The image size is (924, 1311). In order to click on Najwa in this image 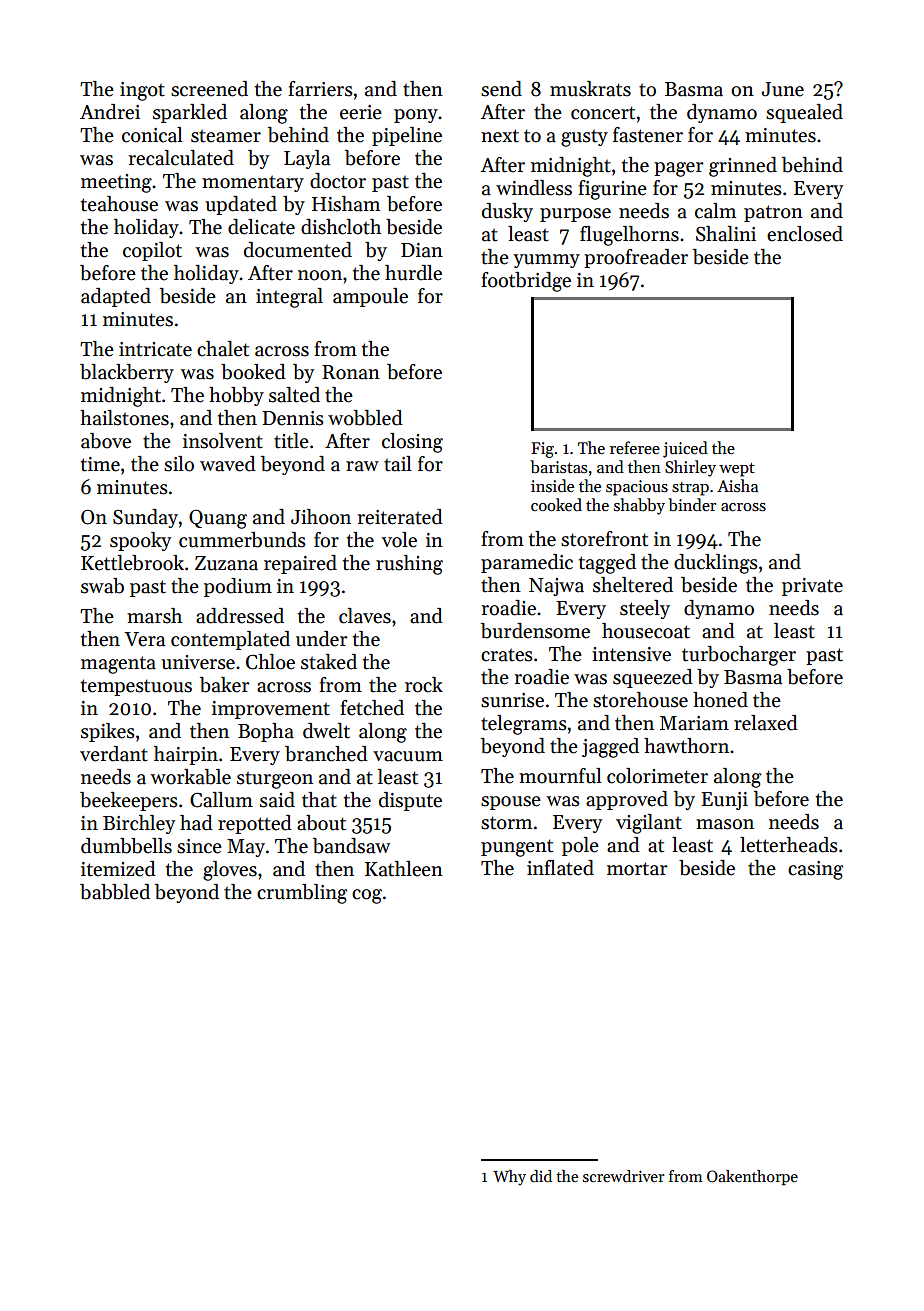, I will do `click(556, 587)`.
